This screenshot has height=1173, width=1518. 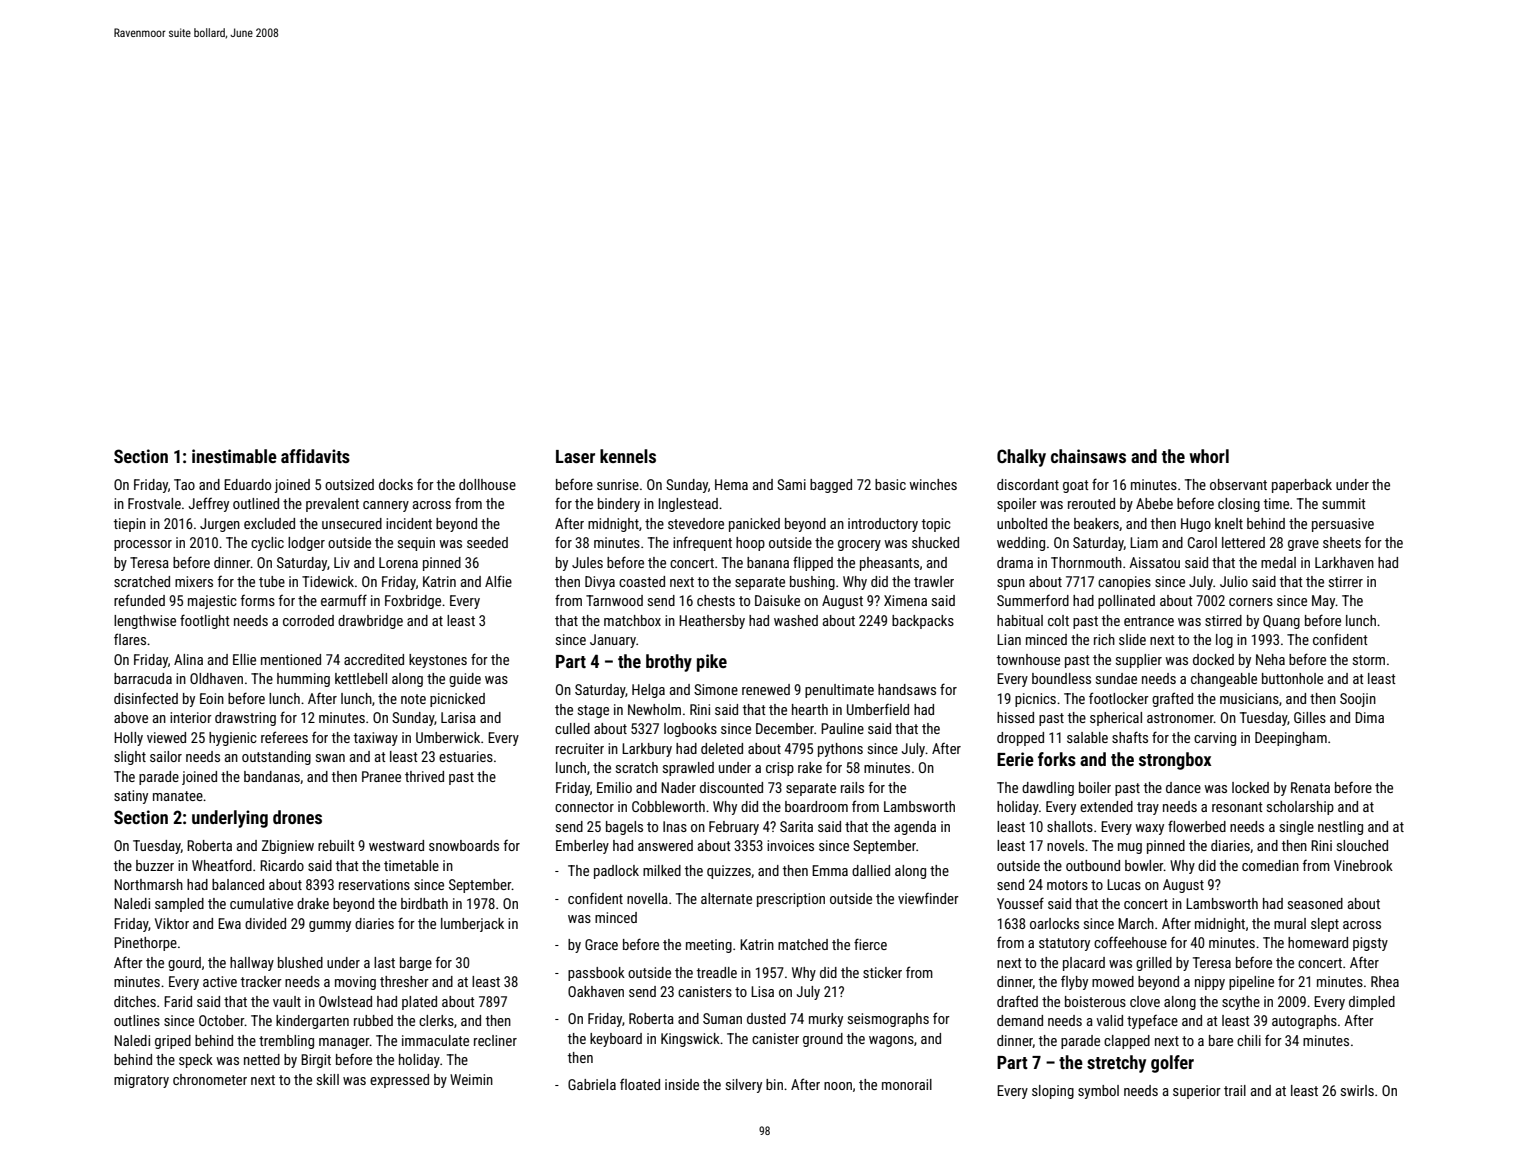 I want to click on Rhea, so click(x=1385, y=981).
